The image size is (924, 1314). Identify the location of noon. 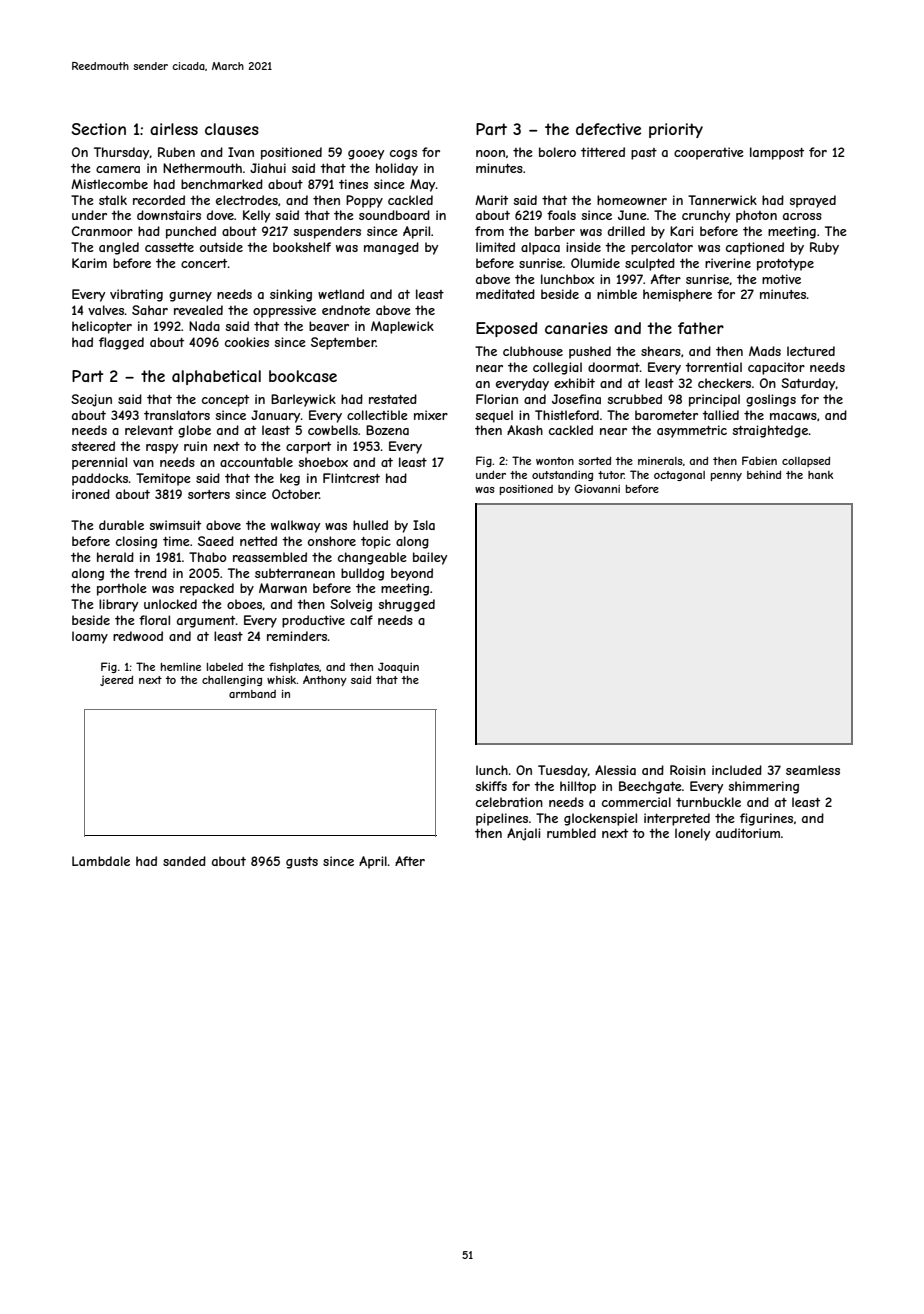
(490, 153).
